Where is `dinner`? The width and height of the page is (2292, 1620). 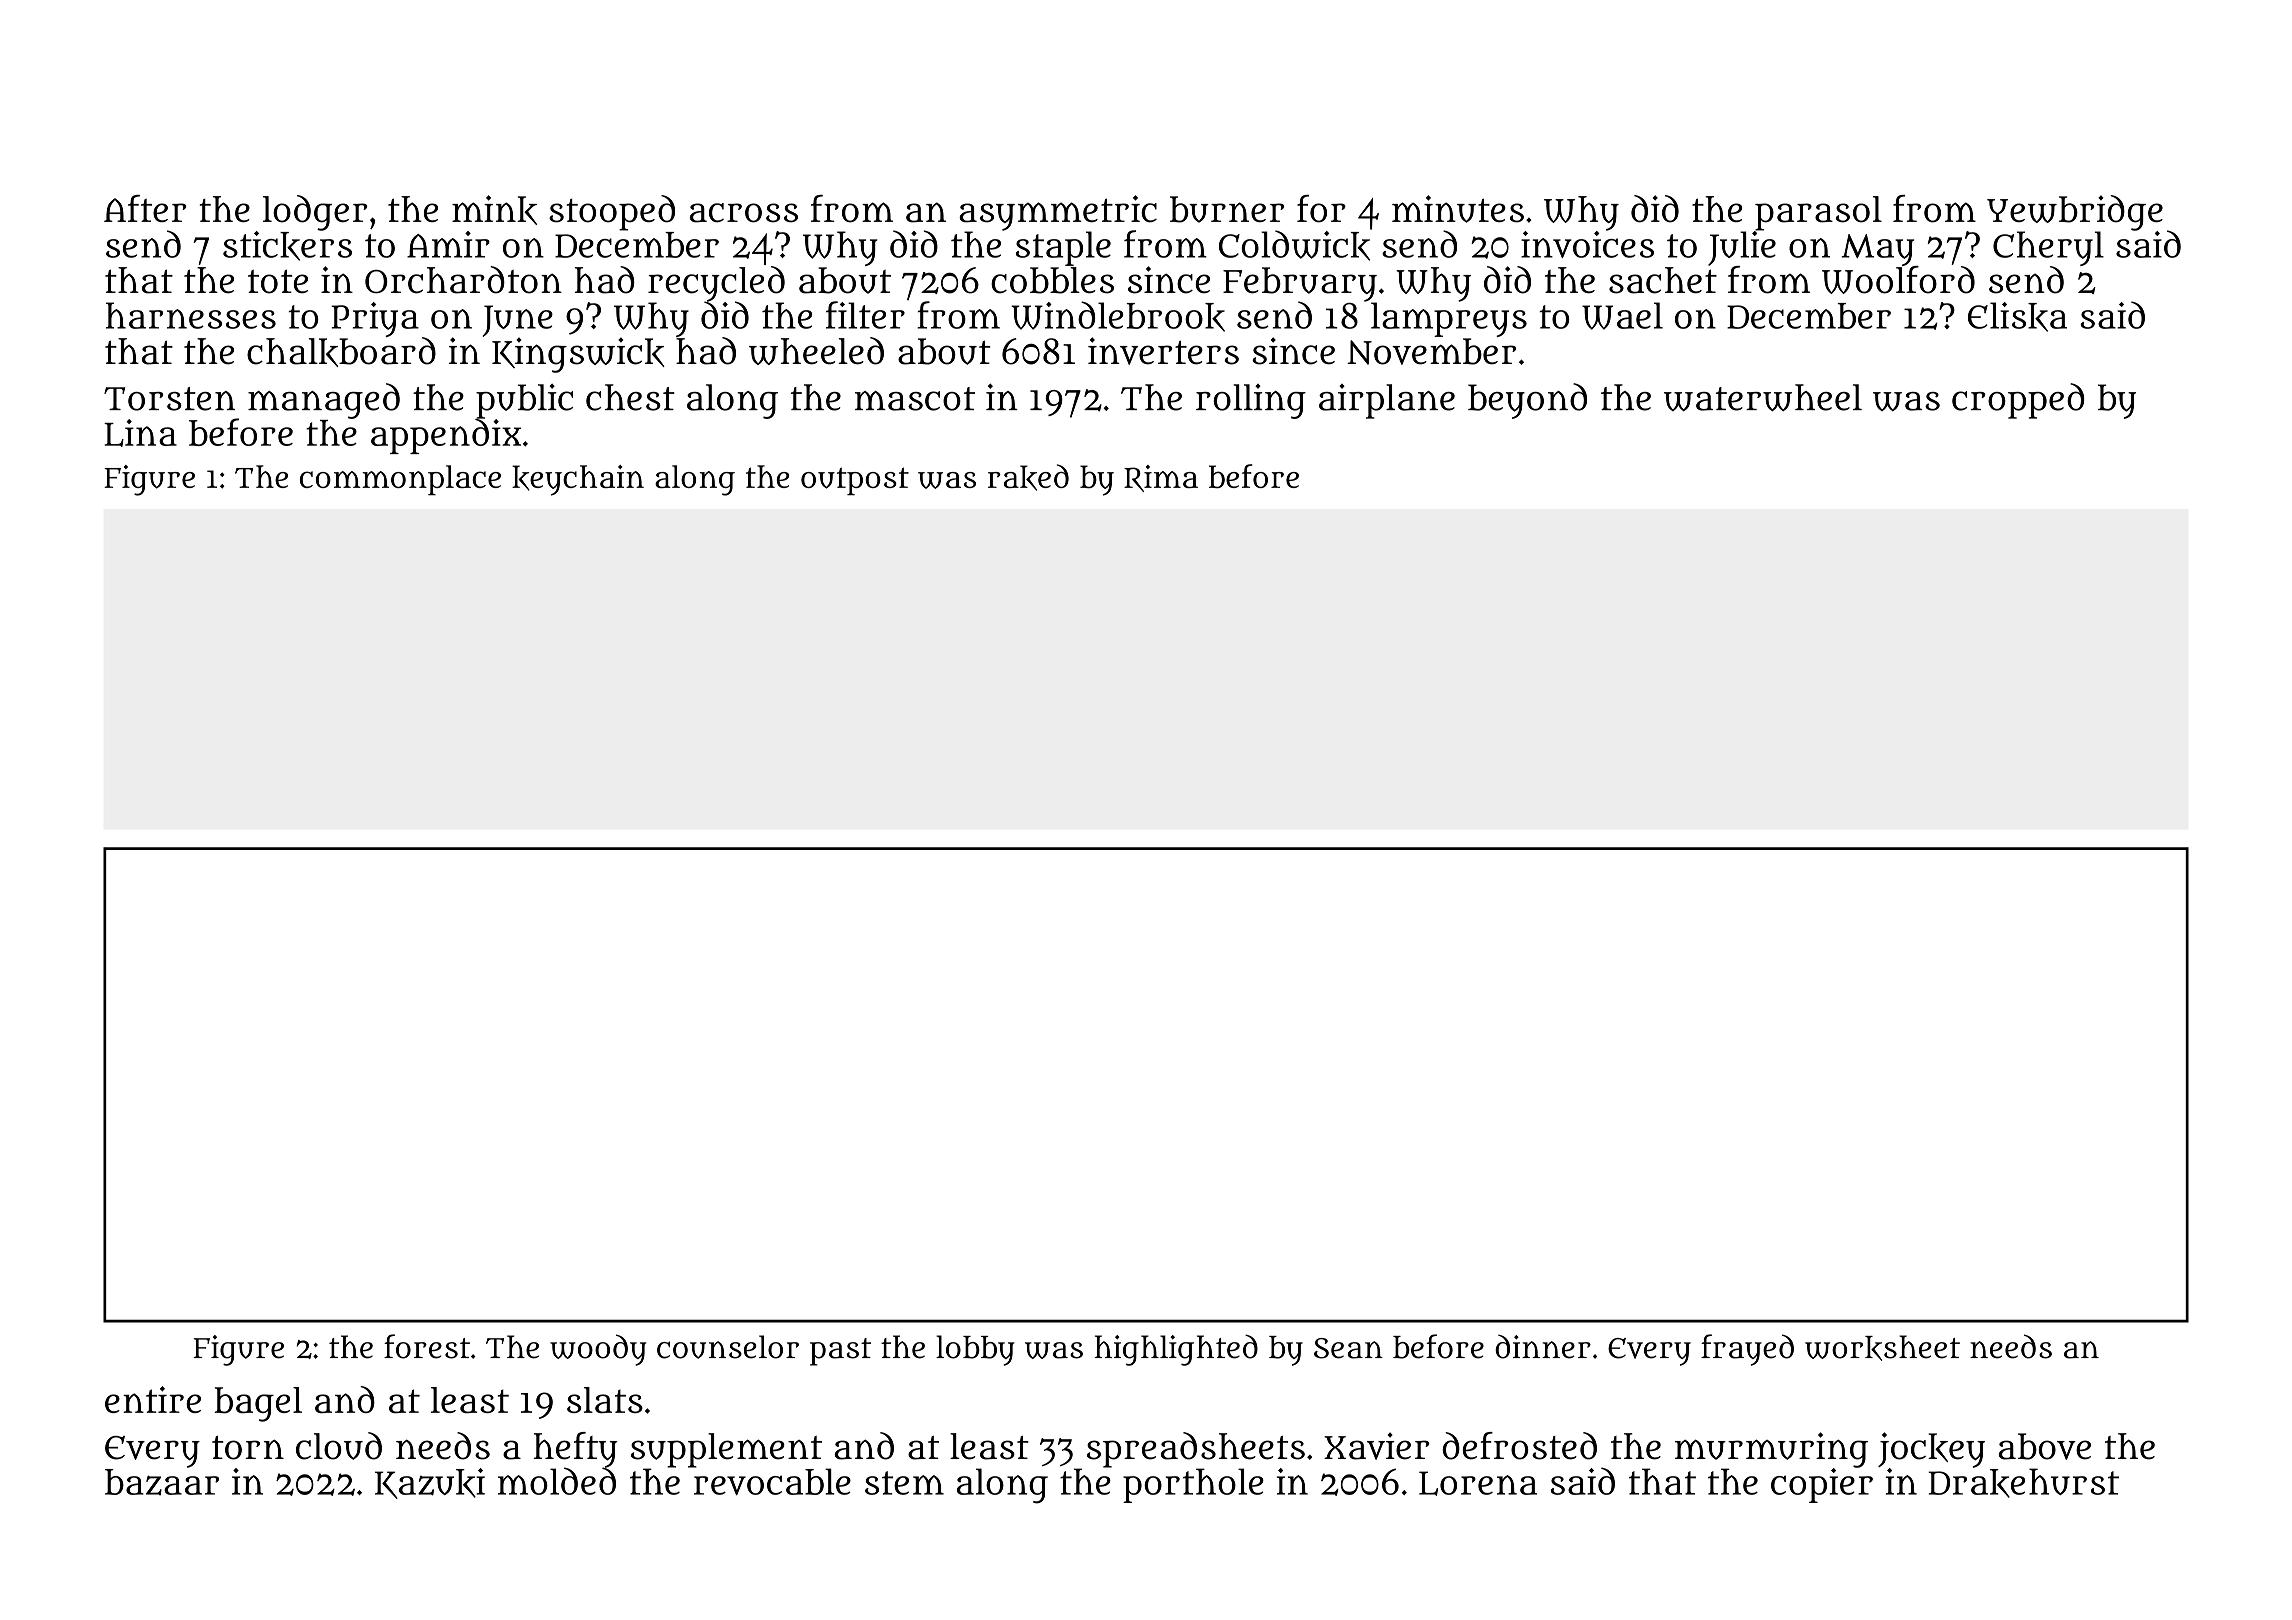
dinner is located at coordinates (1543, 1347).
